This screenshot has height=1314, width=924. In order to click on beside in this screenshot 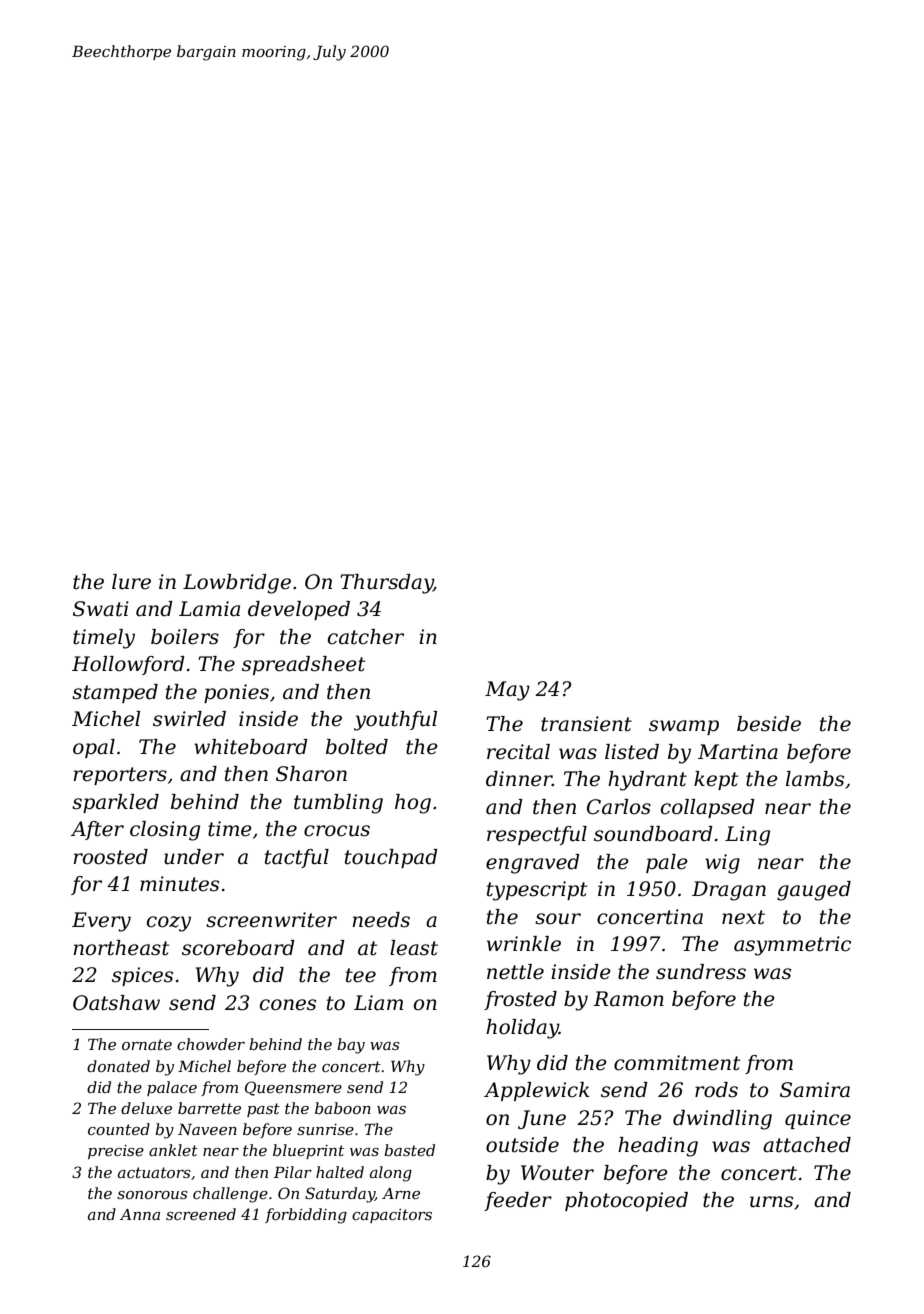, I will do `click(769, 724)`.
